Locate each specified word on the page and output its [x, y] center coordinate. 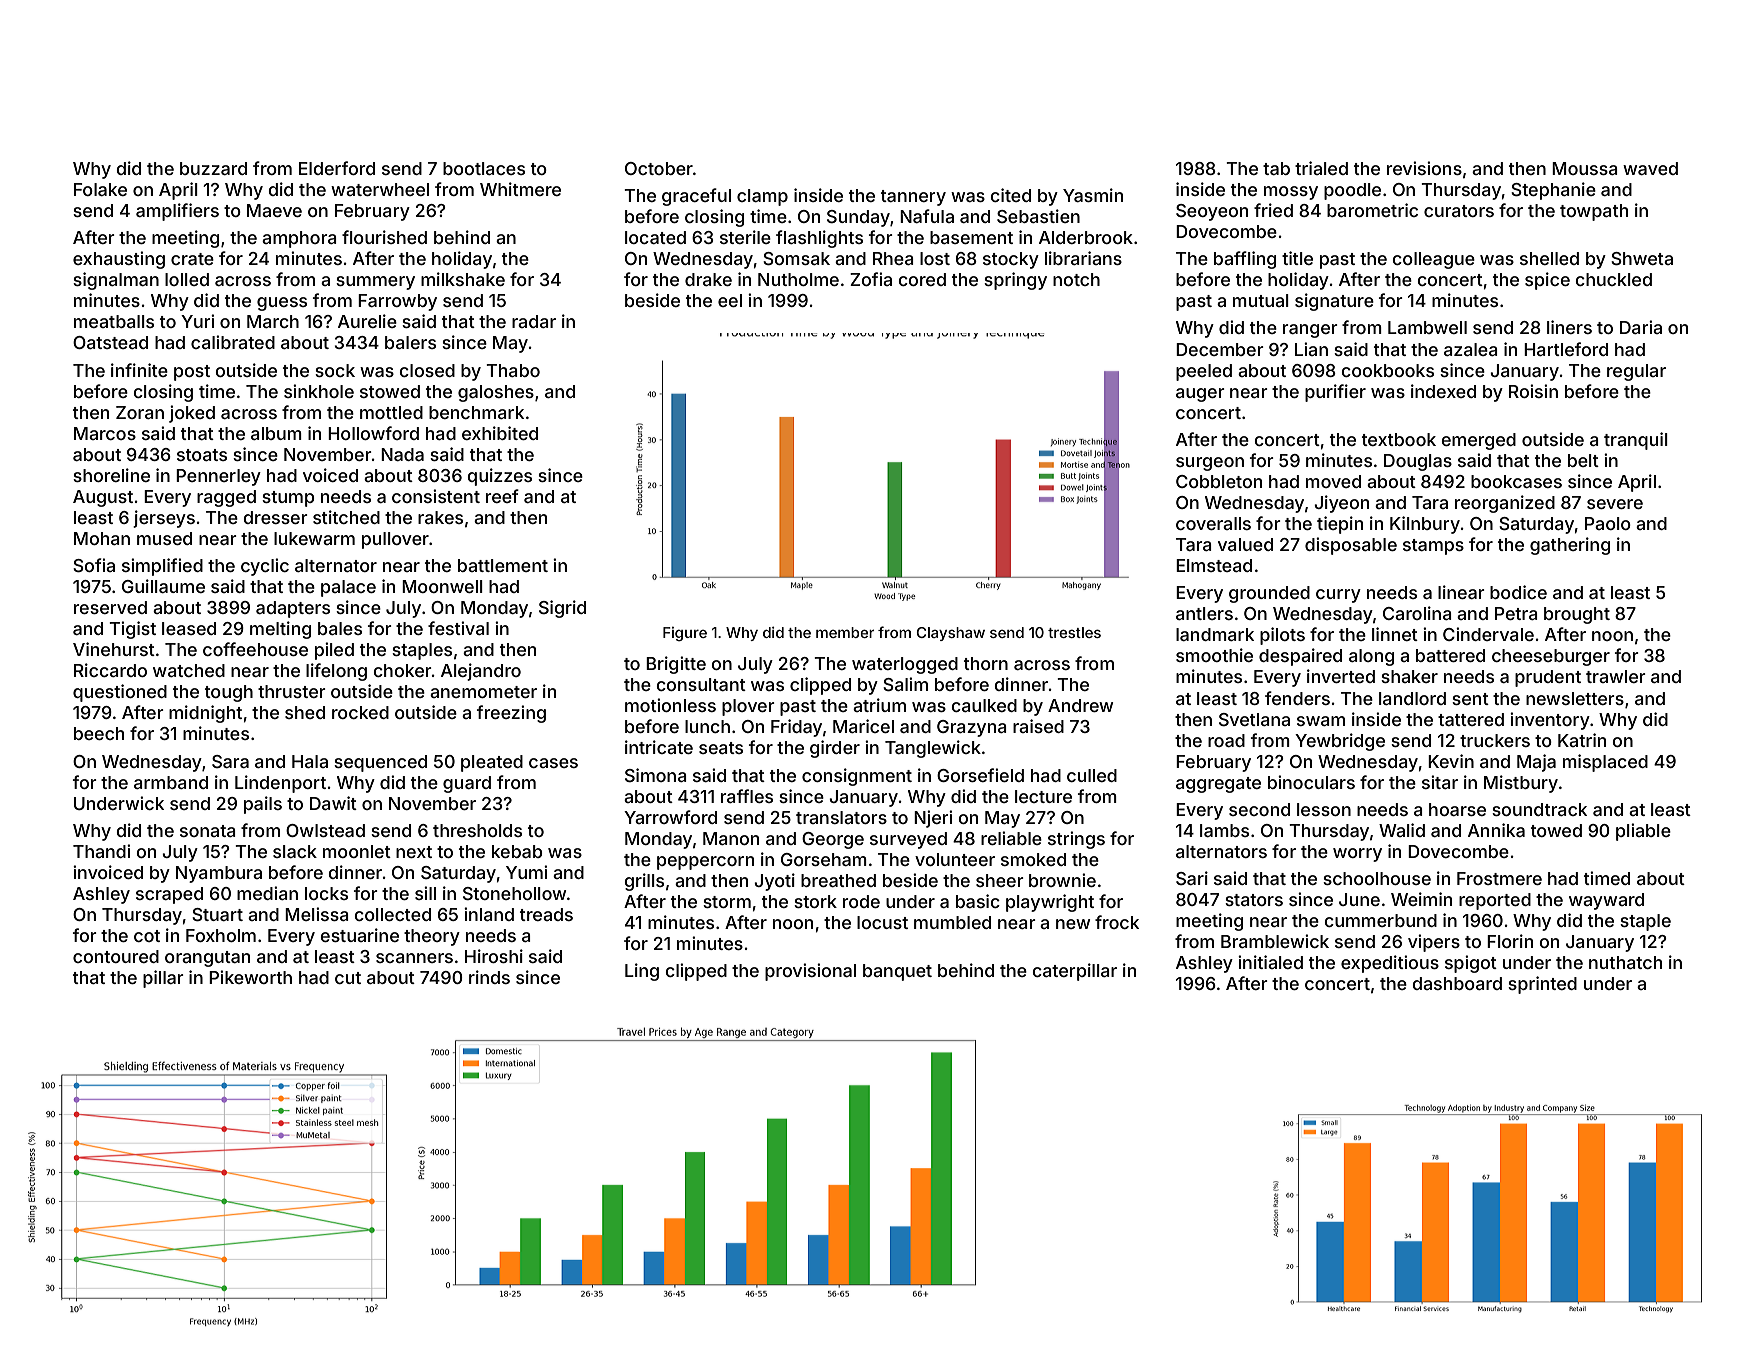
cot [147, 936]
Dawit [333, 803]
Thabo [513, 370]
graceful [696, 197]
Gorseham [824, 859]
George [833, 840]
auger [1200, 395]
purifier [1335, 393]
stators [1254, 900]
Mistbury [1521, 784]
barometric [1372, 210]
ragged [226, 498]
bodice [1518, 592]
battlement [503, 565]
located [655, 237]
